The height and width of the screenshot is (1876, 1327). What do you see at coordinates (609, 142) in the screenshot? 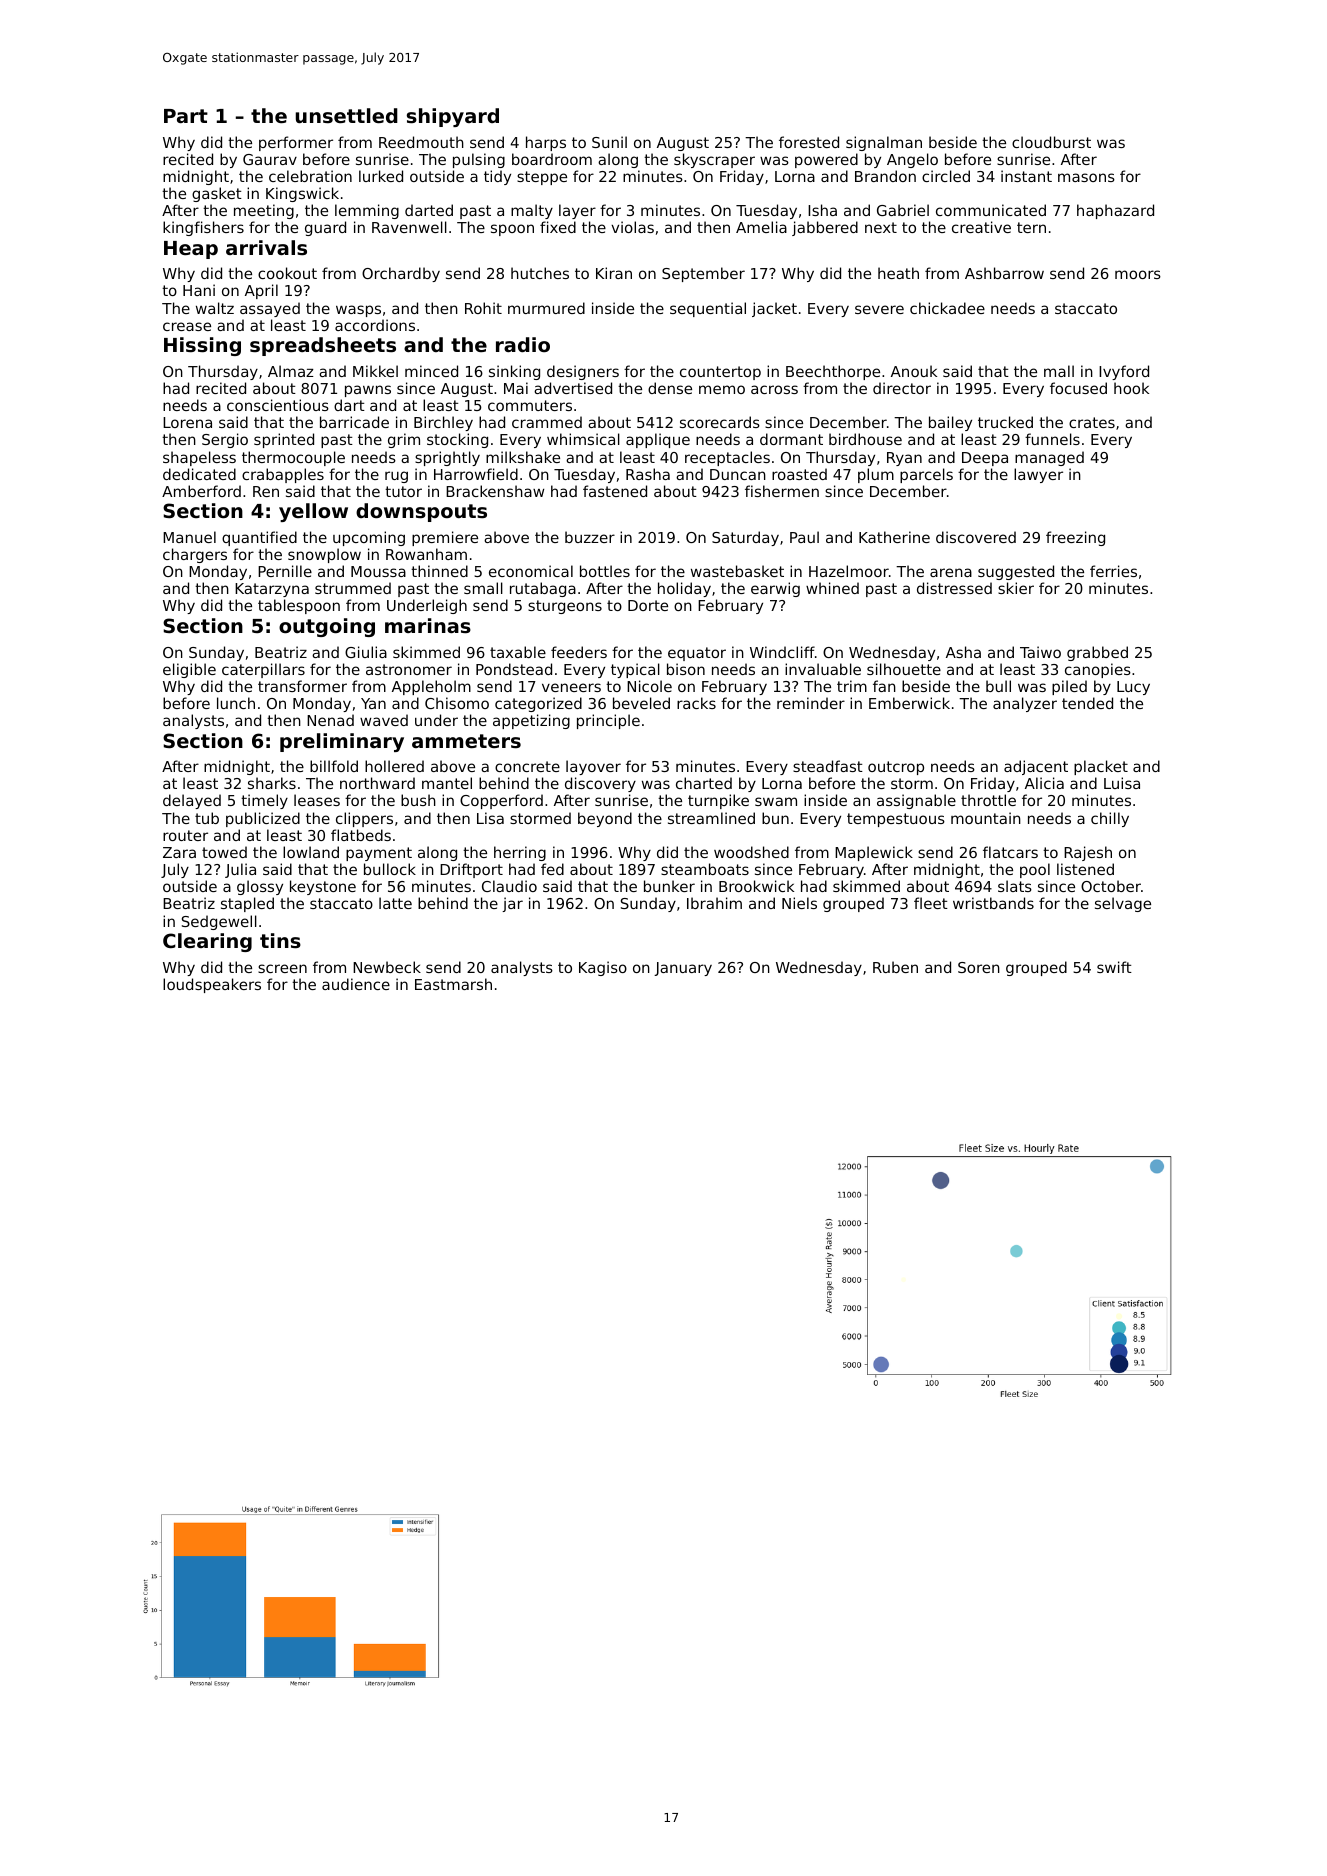
I see `Sunil` at bounding box center [609, 142].
